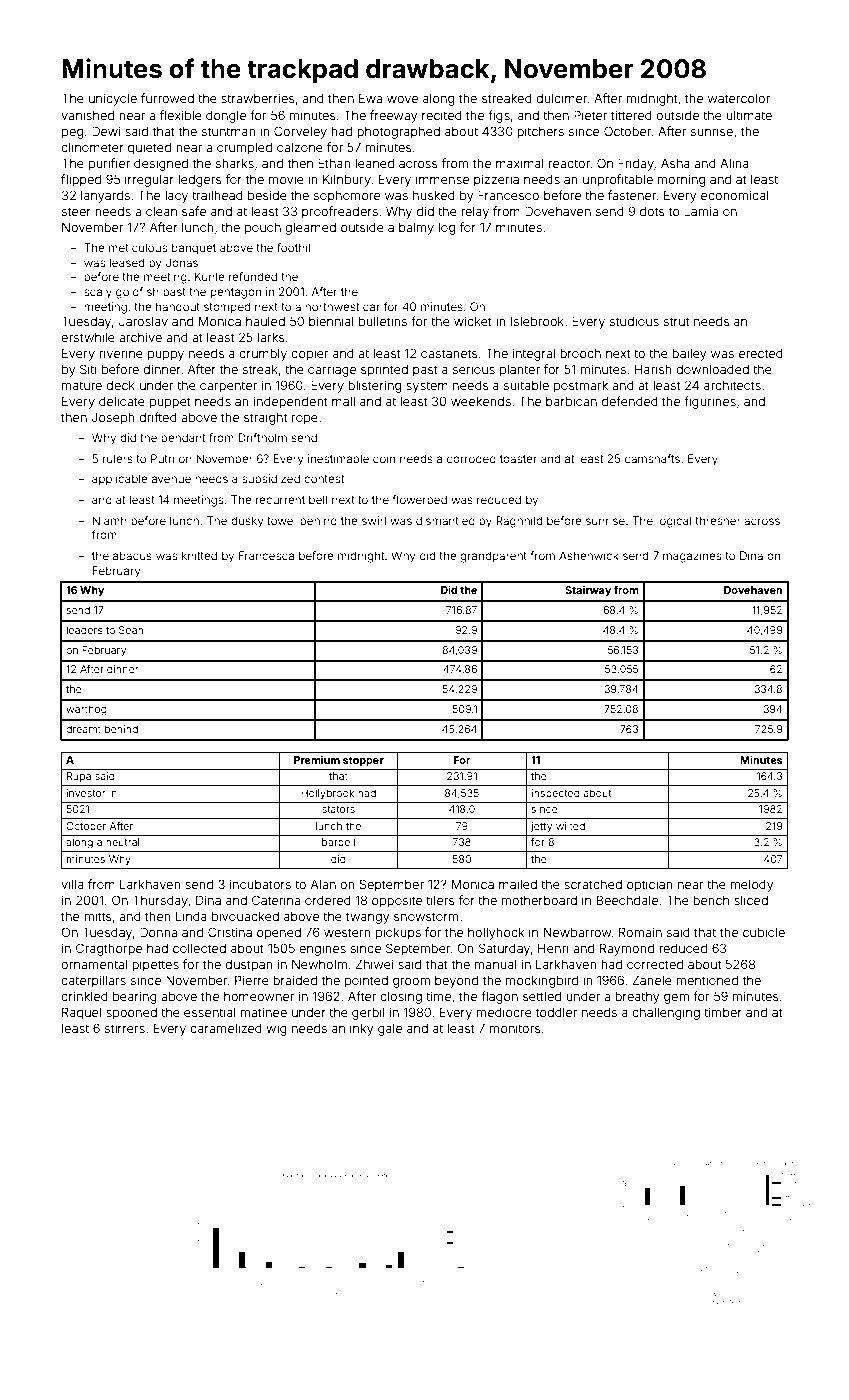  Describe the element at coordinates (125, 1028) in the page. I see `stirrers` at that location.
